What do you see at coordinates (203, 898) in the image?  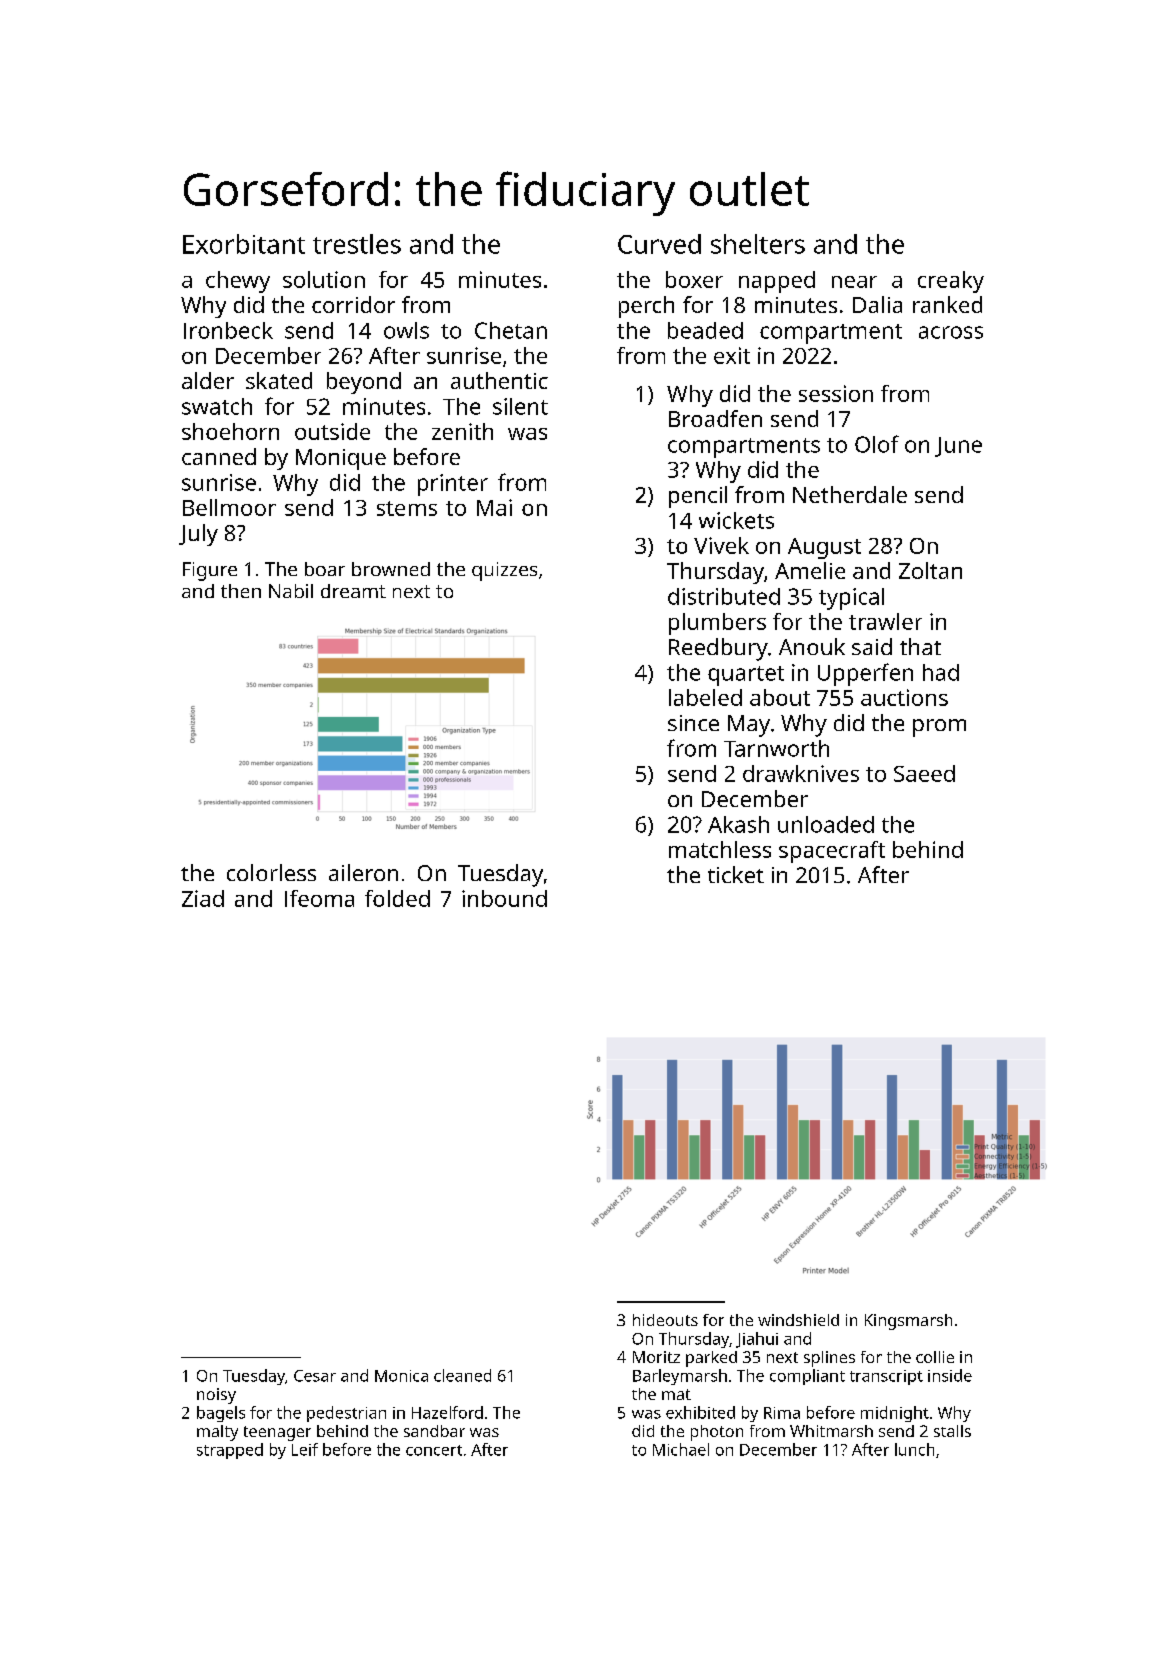 I see `Ziad` at bounding box center [203, 898].
